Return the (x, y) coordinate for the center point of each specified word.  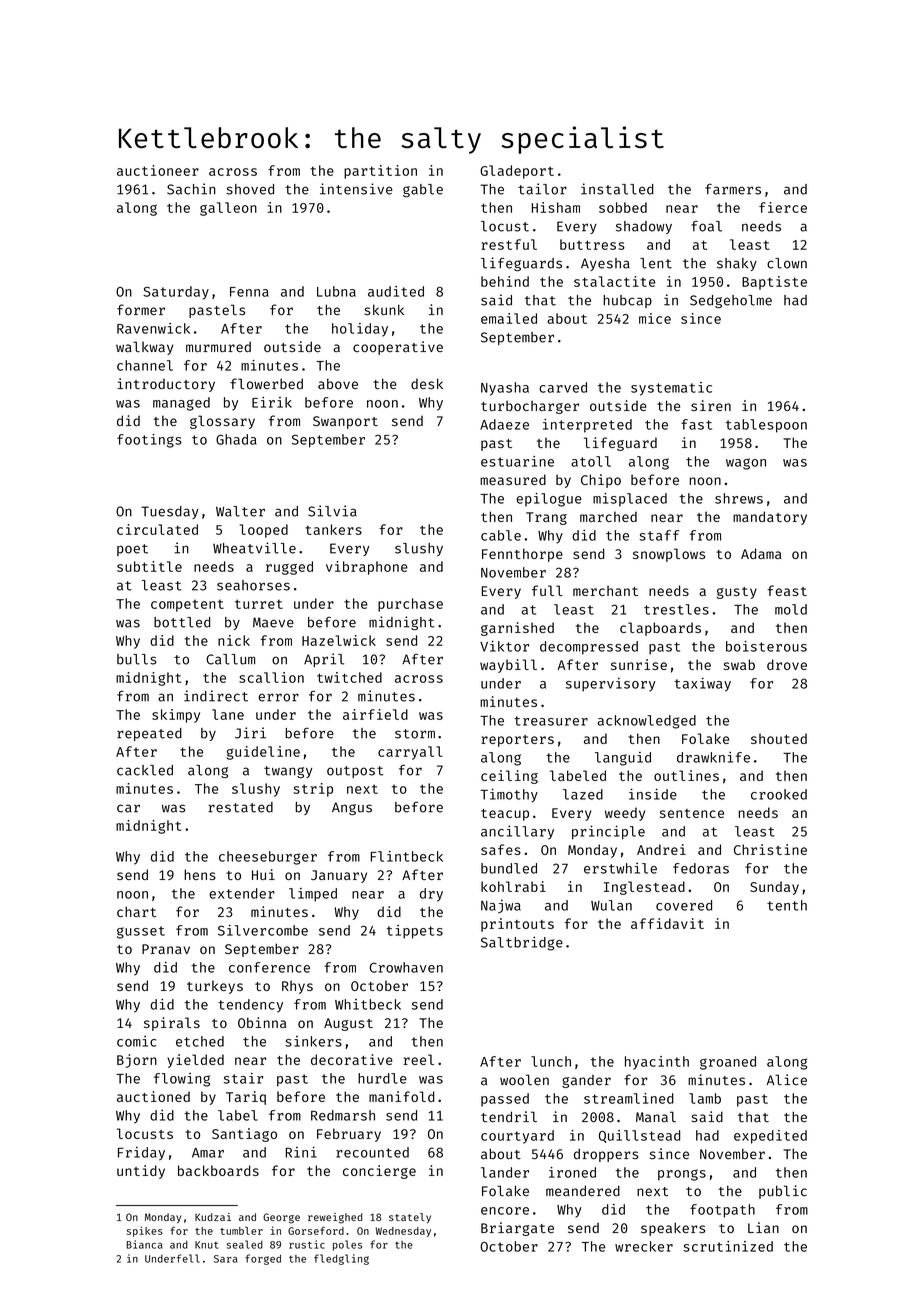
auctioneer (158, 170)
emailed (509, 318)
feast (787, 590)
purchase (410, 605)
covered (684, 905)
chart (137, 911)
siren (711, 405)
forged (263, 1259)
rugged (289, 568)
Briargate (517, 1229)
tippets (414, 932)
